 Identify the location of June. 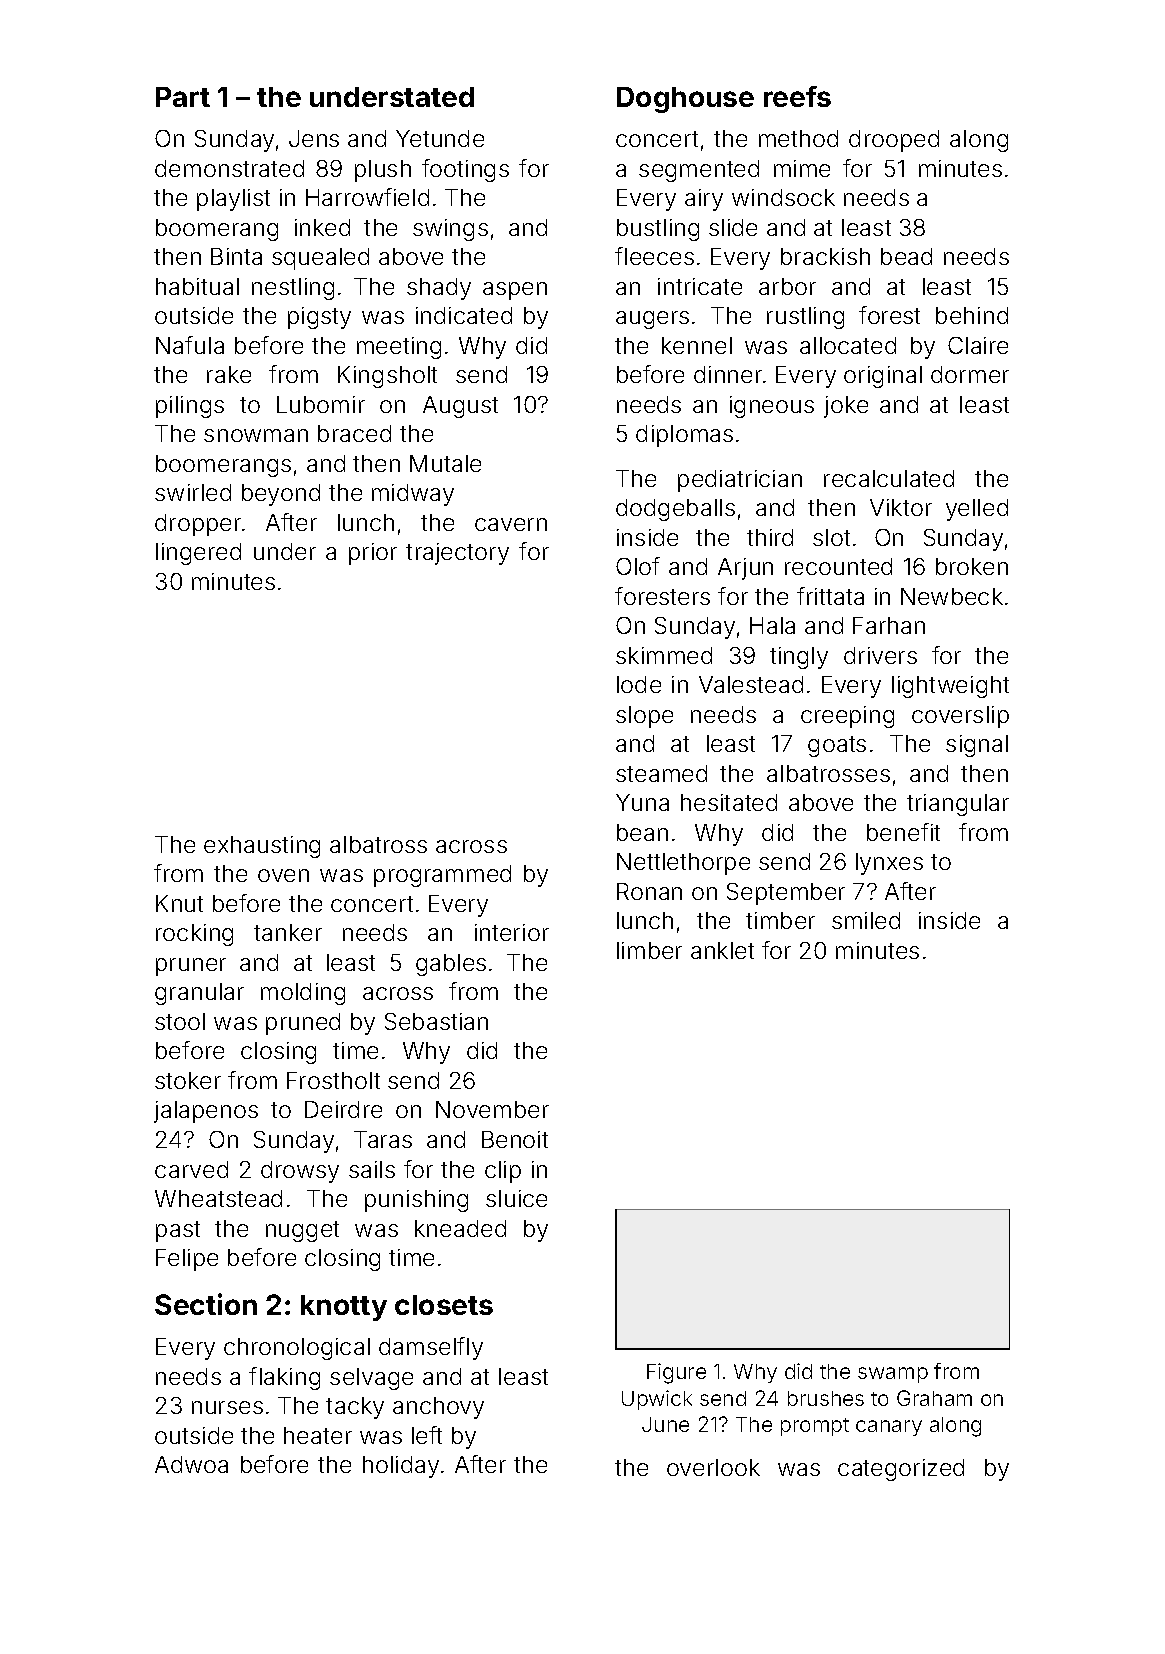
(665, 1424).
